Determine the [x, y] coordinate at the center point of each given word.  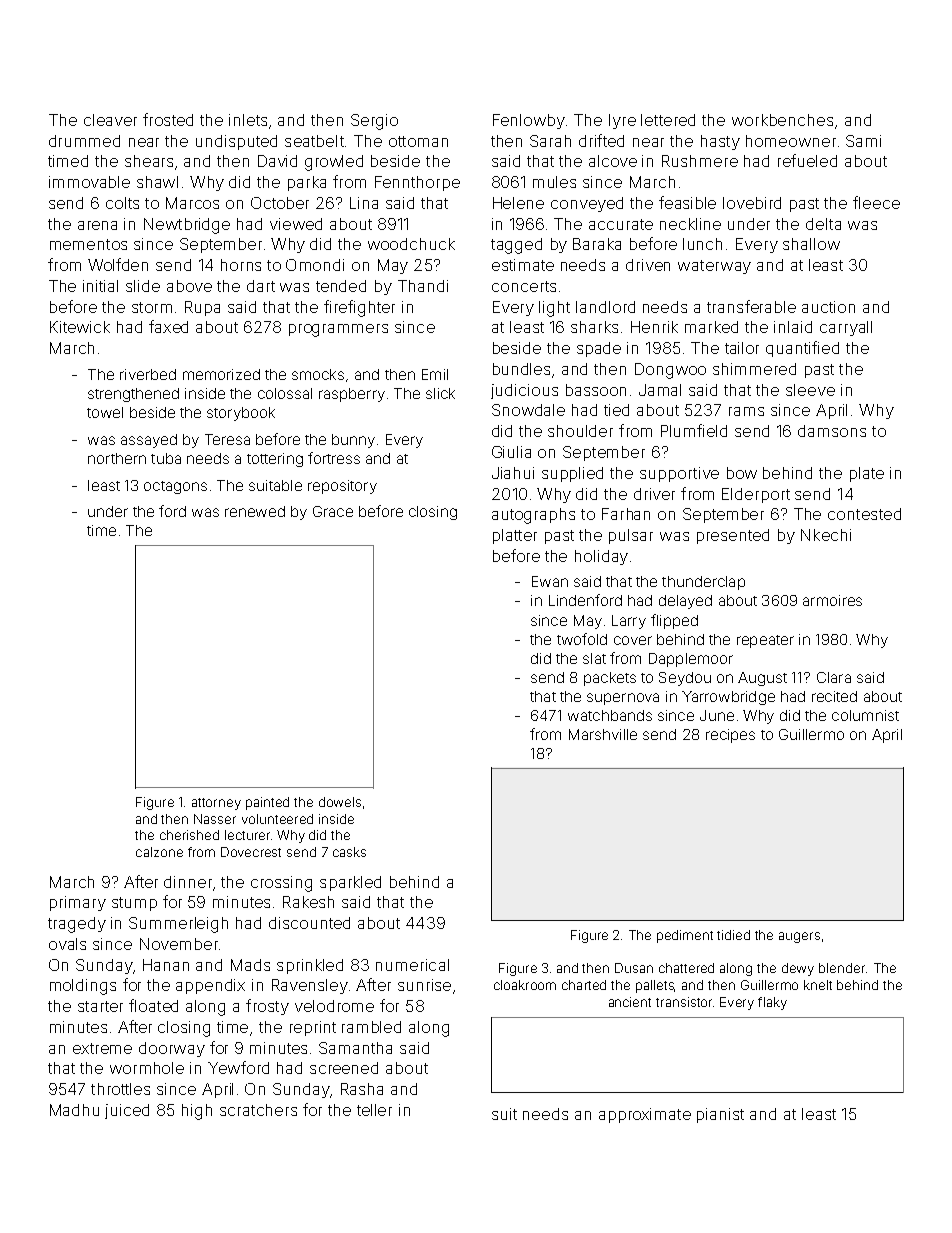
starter [100, 1006]
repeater [765, 641]
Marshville [603, 734]
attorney [216, 804]
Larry [629, 622]
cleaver [110, 120]
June [717, 715]
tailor [742, 348]
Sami [863, 141]
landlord [605, 307]
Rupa [202, 308]
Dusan [634, 968]
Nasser [215, 819]
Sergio [374, 122]
